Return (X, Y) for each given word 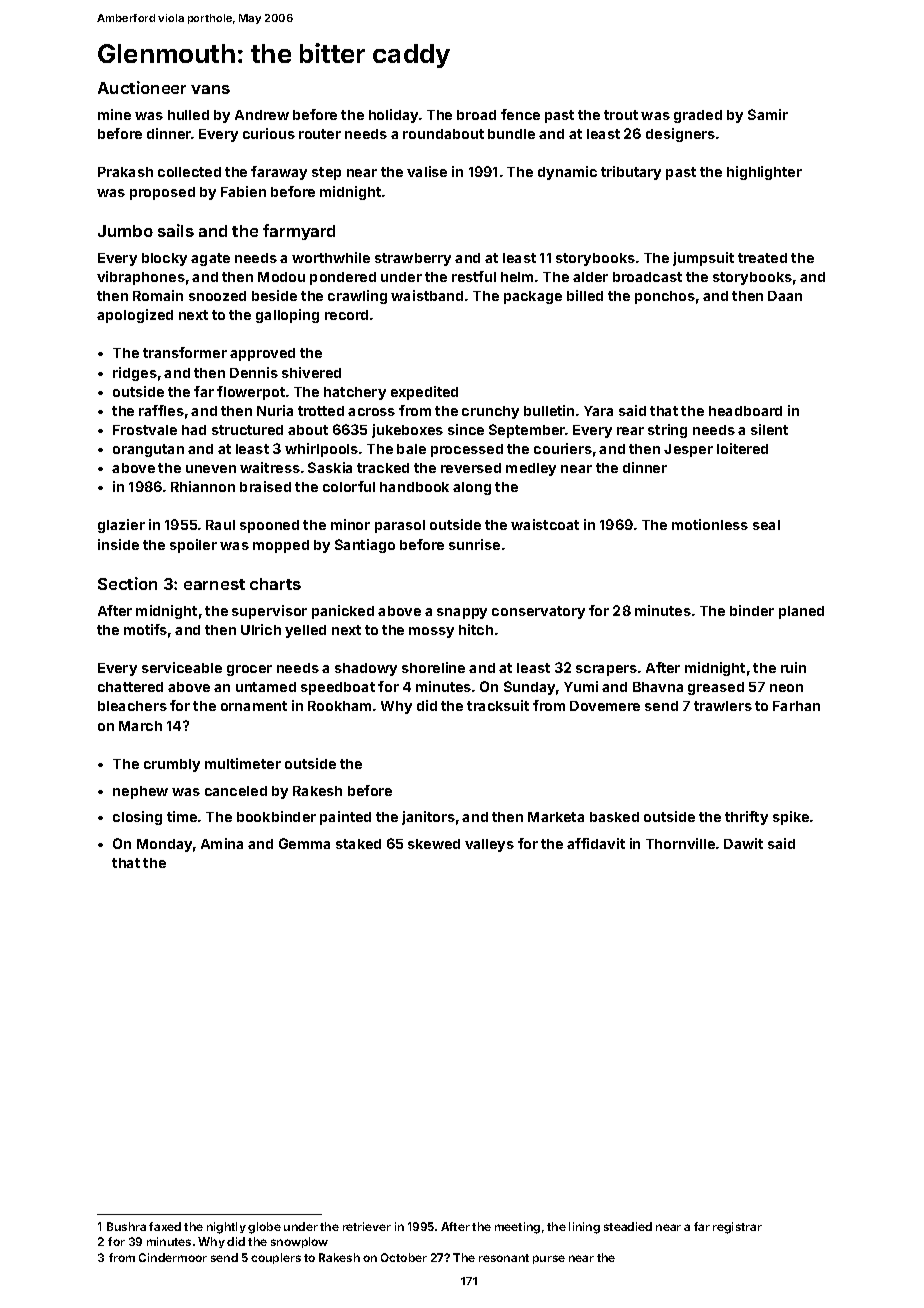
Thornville (680, 843)
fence (520, 114)
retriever (367, 1226)
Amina (222, 843)
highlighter (764, 173)
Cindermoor (173, 1257)
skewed (434, 844)
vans (210, 89)
